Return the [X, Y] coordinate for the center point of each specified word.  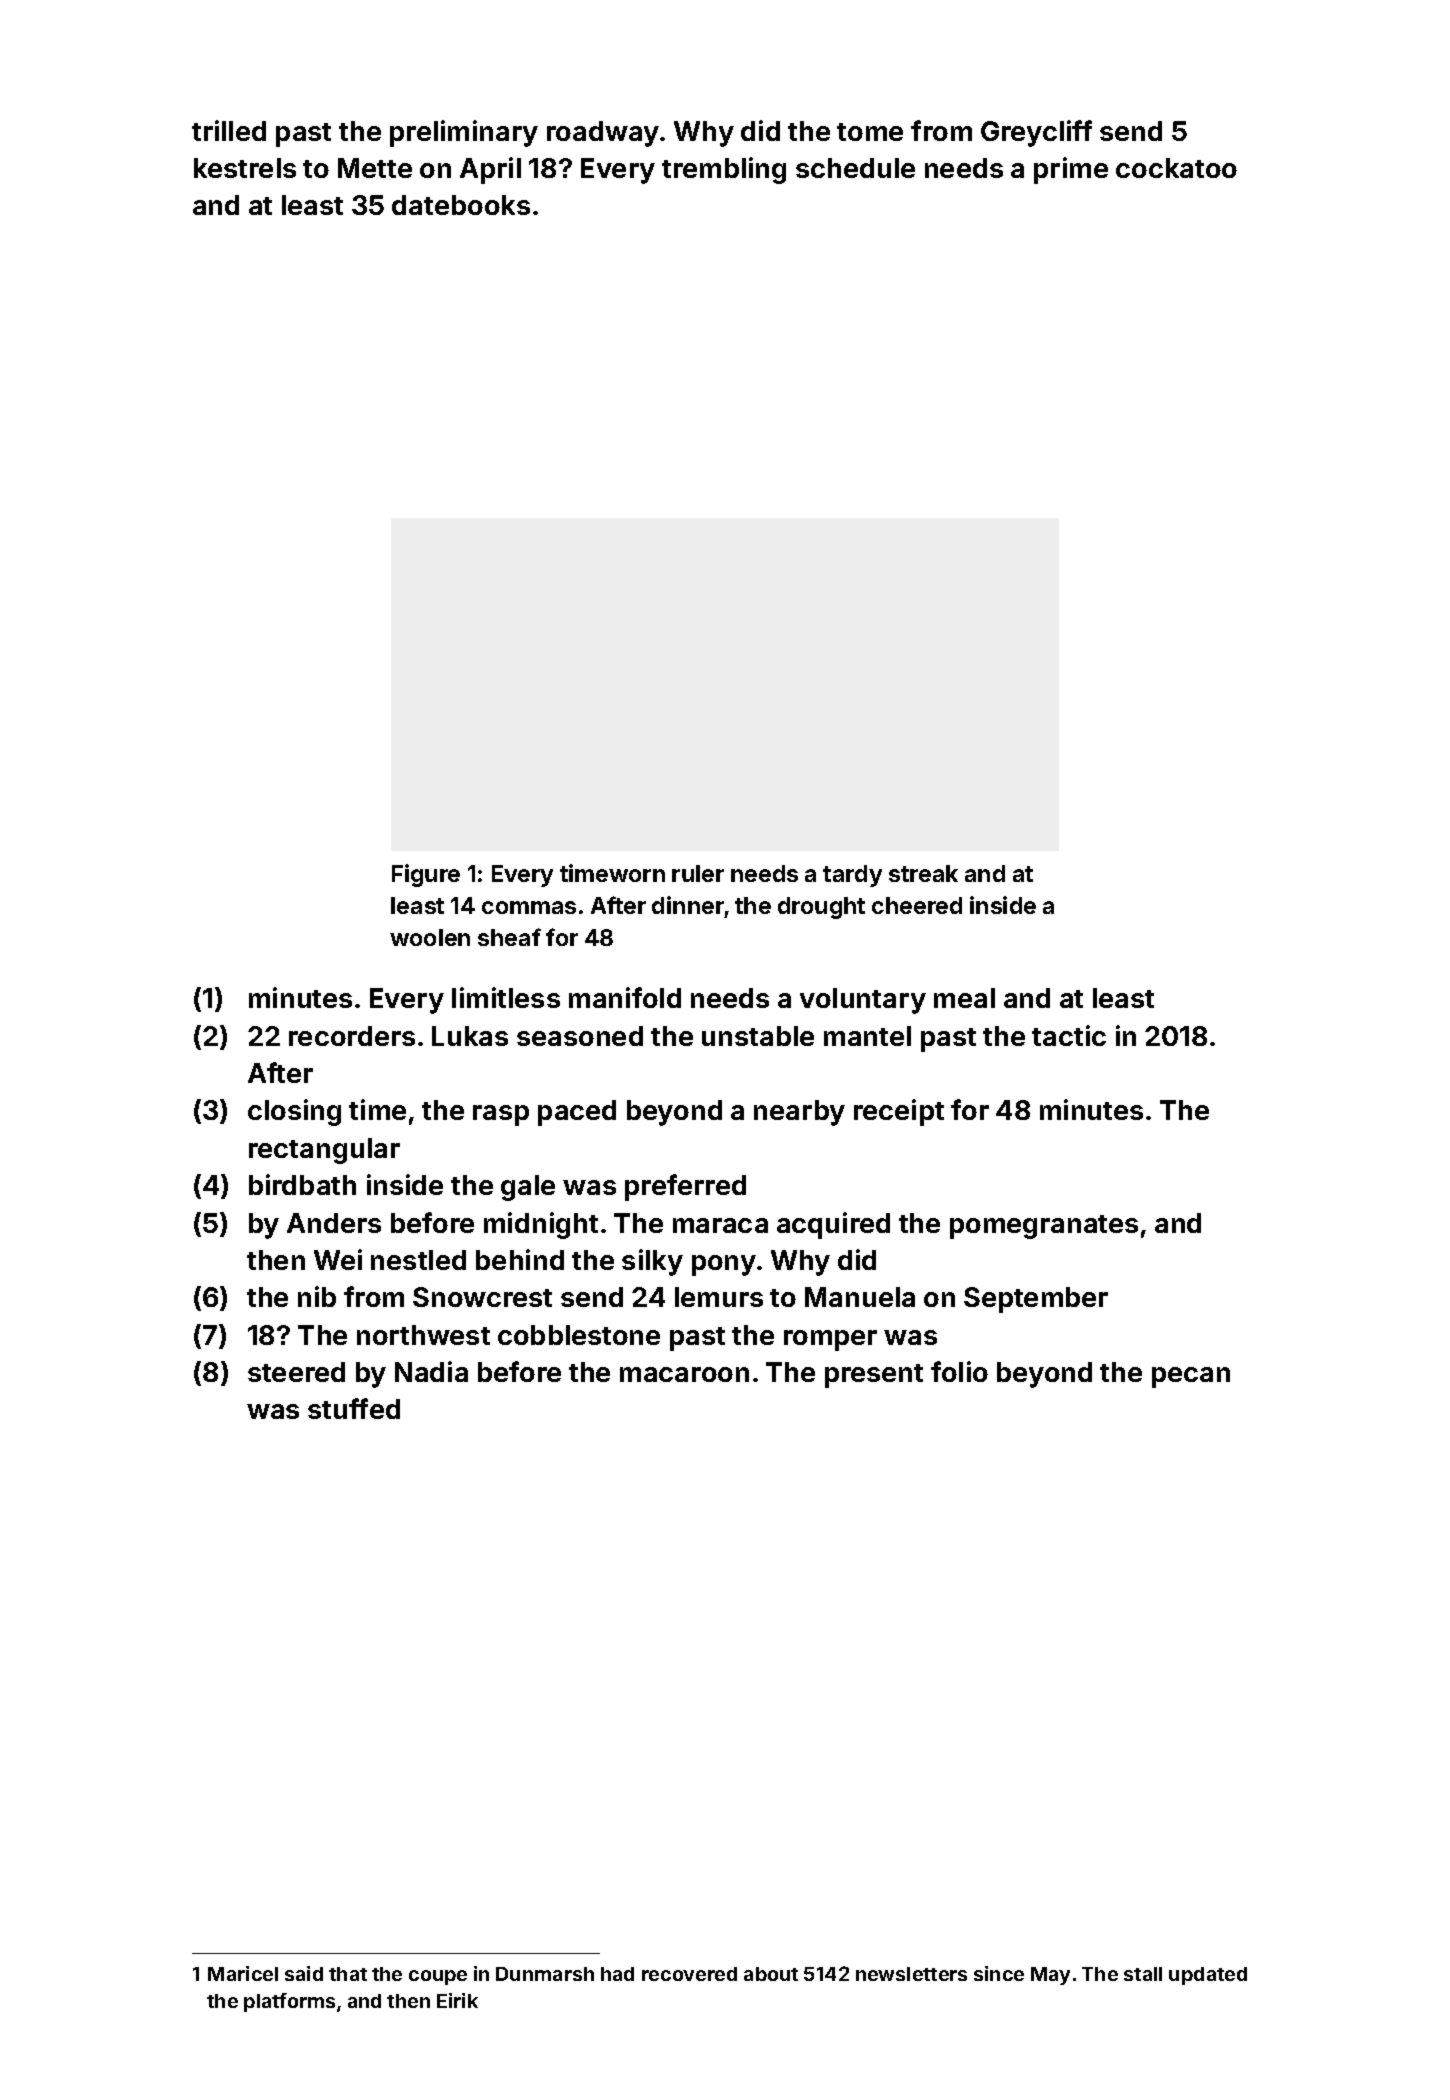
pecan [1191, 1377]
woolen [430, 937]
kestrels [245, 168]
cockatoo [1176, 168]
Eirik [457, 2000]
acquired [833, 1225]
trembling [724, 170]
